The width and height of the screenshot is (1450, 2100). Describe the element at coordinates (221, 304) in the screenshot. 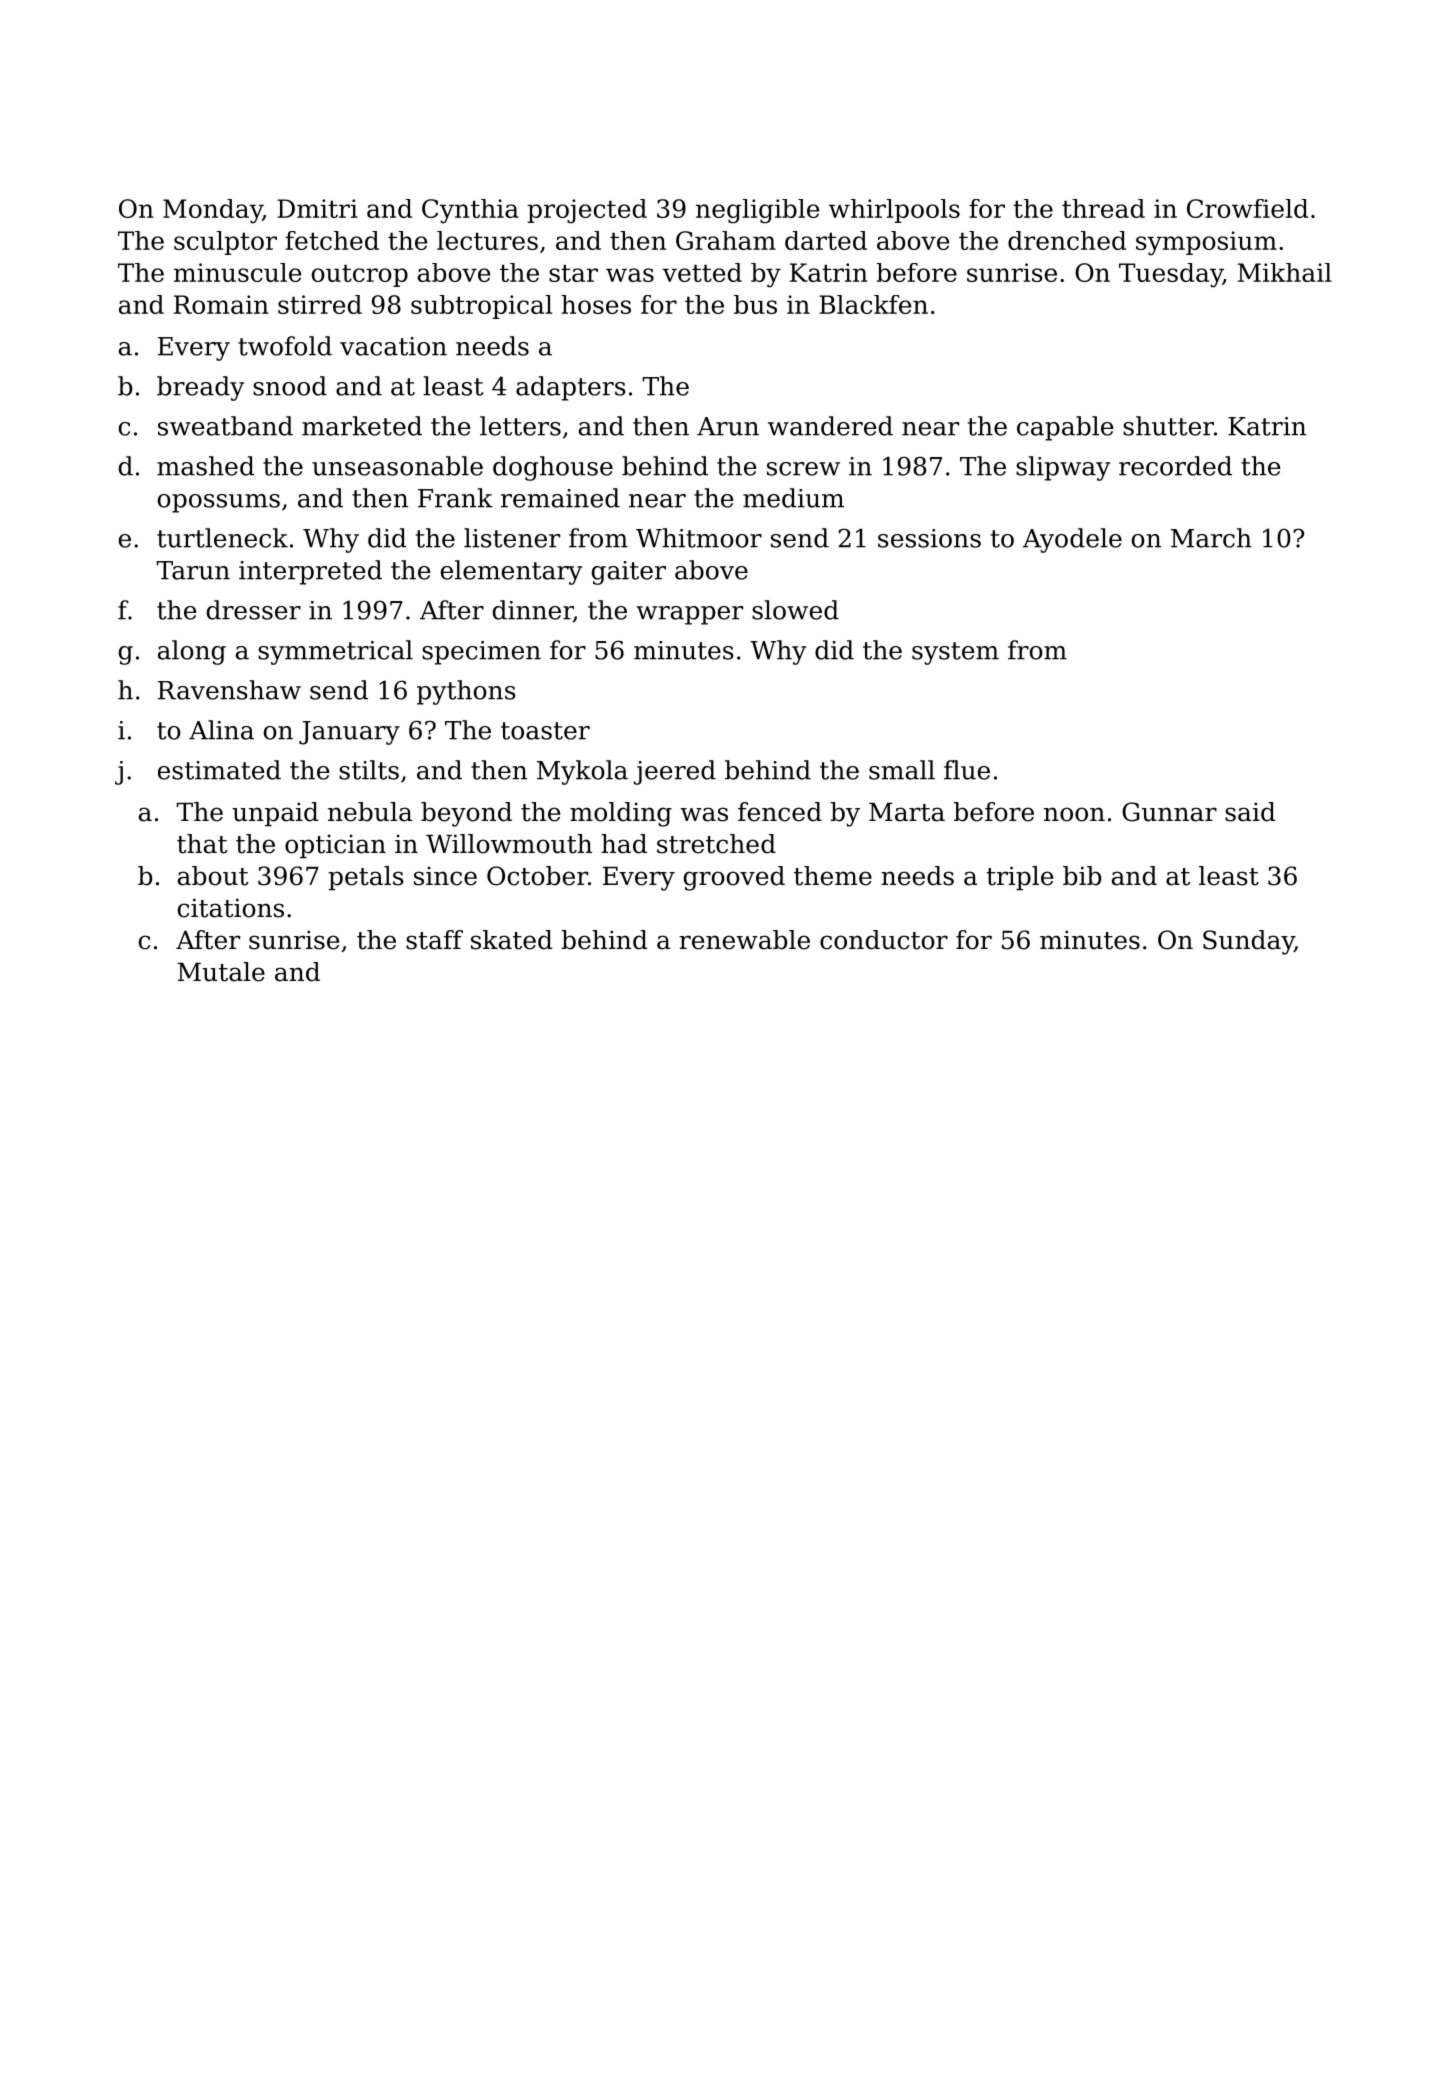

I see `Romain` at that location.
